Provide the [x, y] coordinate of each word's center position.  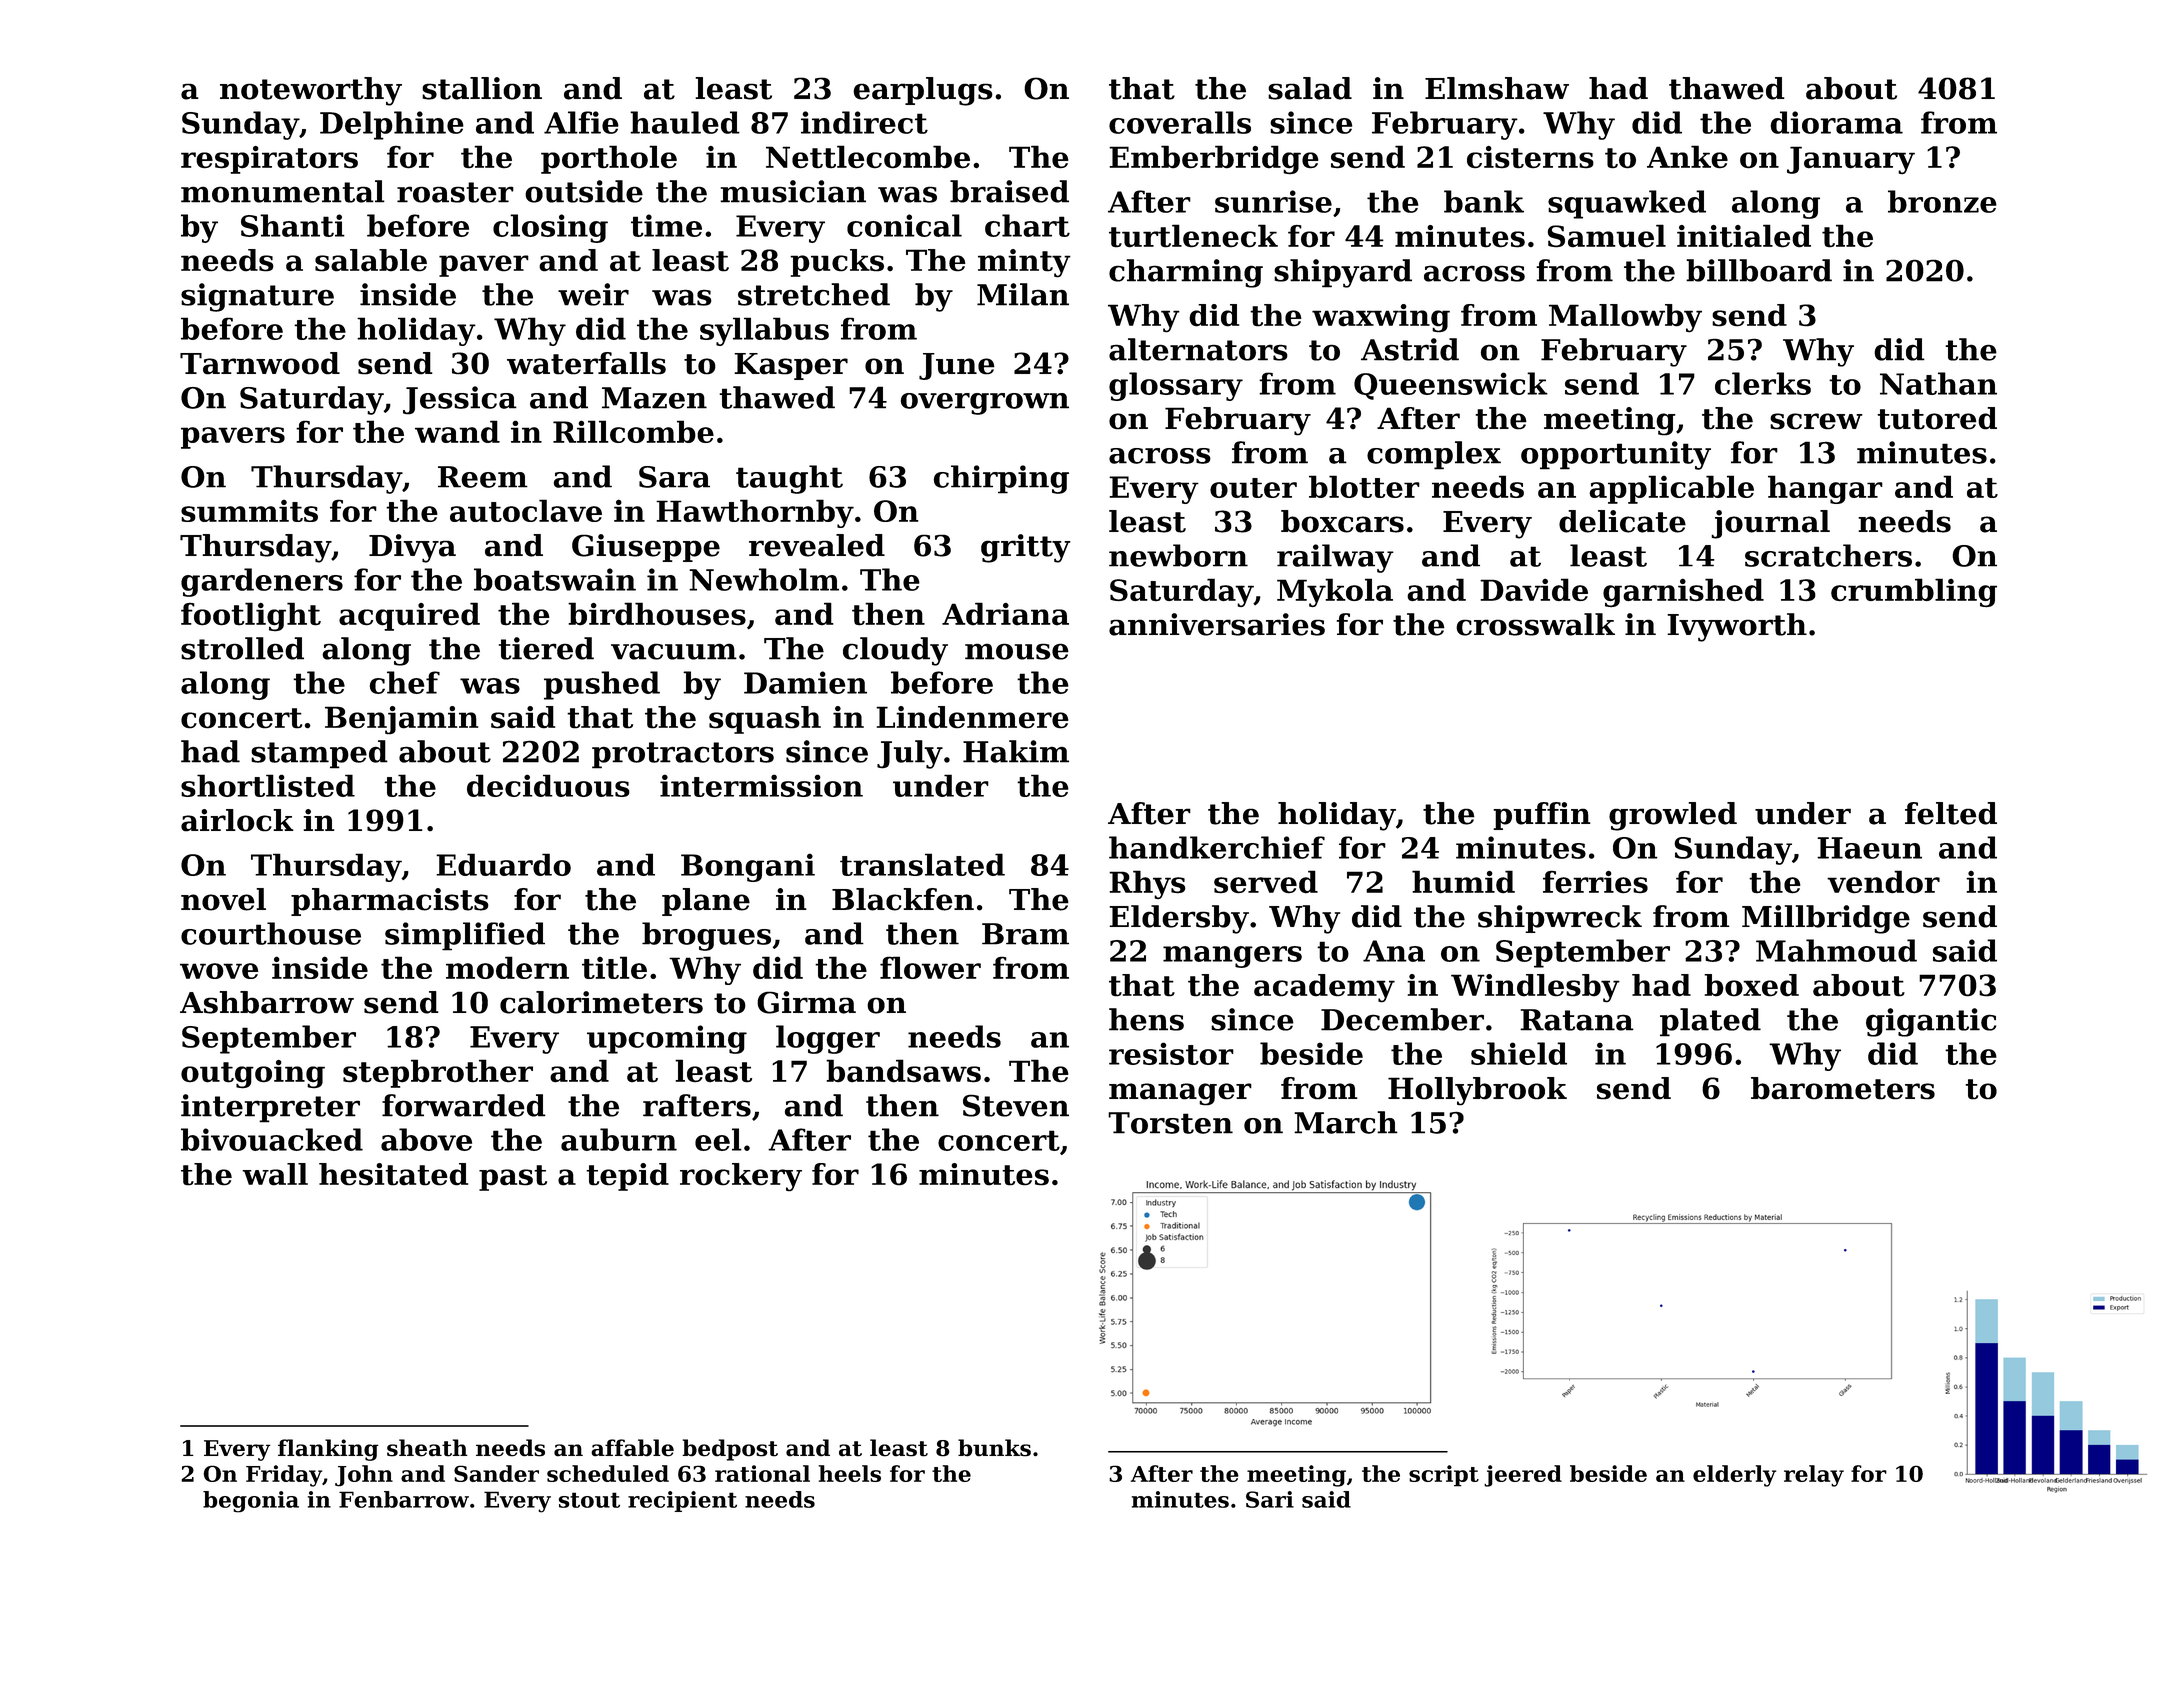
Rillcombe [633, 431]
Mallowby [1625, 318]
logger [828, 1039]
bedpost [730, 1450]
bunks [994, 1448]
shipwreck [1560, 919]
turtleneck [1193, 236]
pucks [837, 263]
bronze [1942, 201]
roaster [455, 192]
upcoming [667, 1039]
